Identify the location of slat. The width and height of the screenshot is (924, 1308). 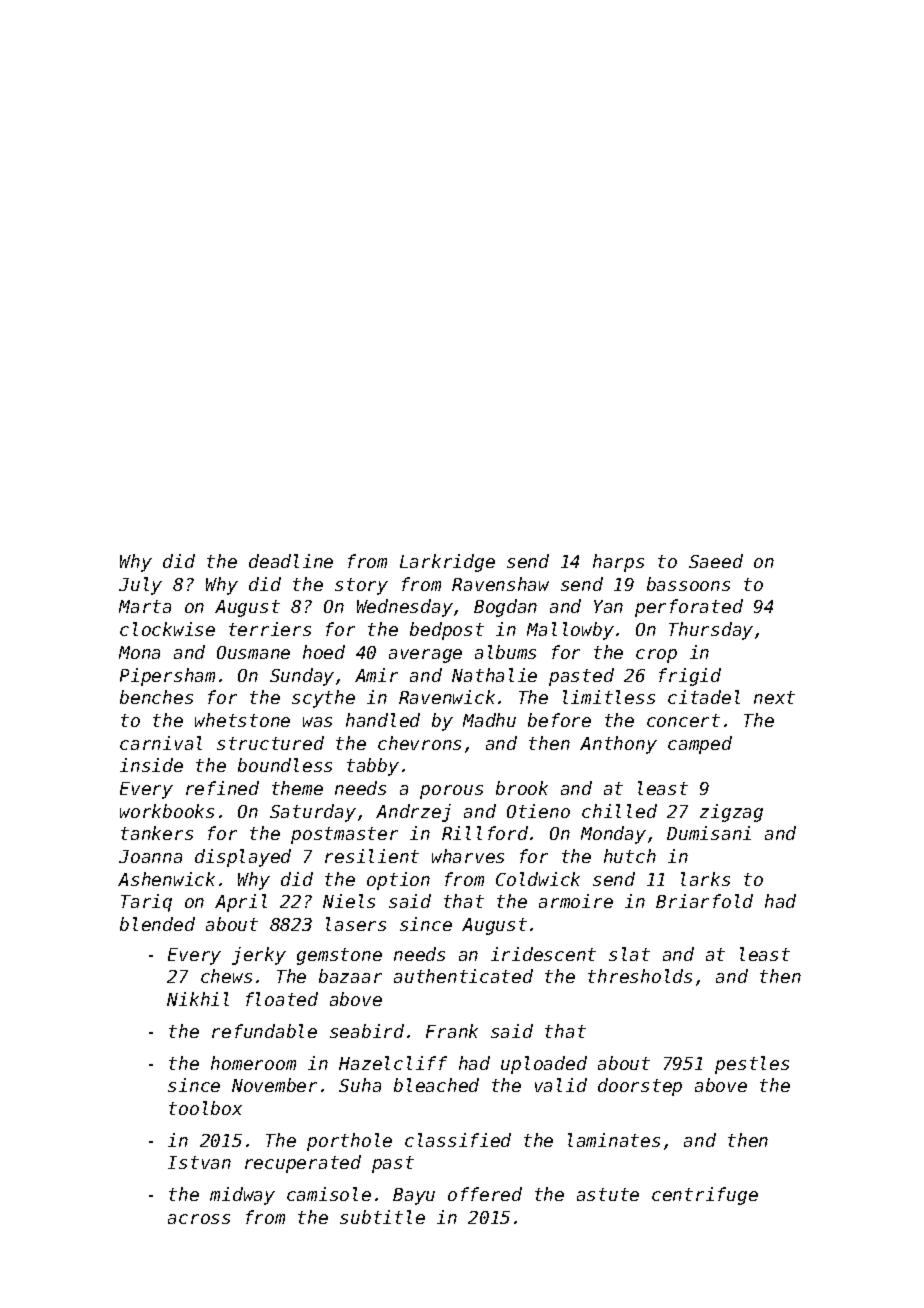
(629, 954).
